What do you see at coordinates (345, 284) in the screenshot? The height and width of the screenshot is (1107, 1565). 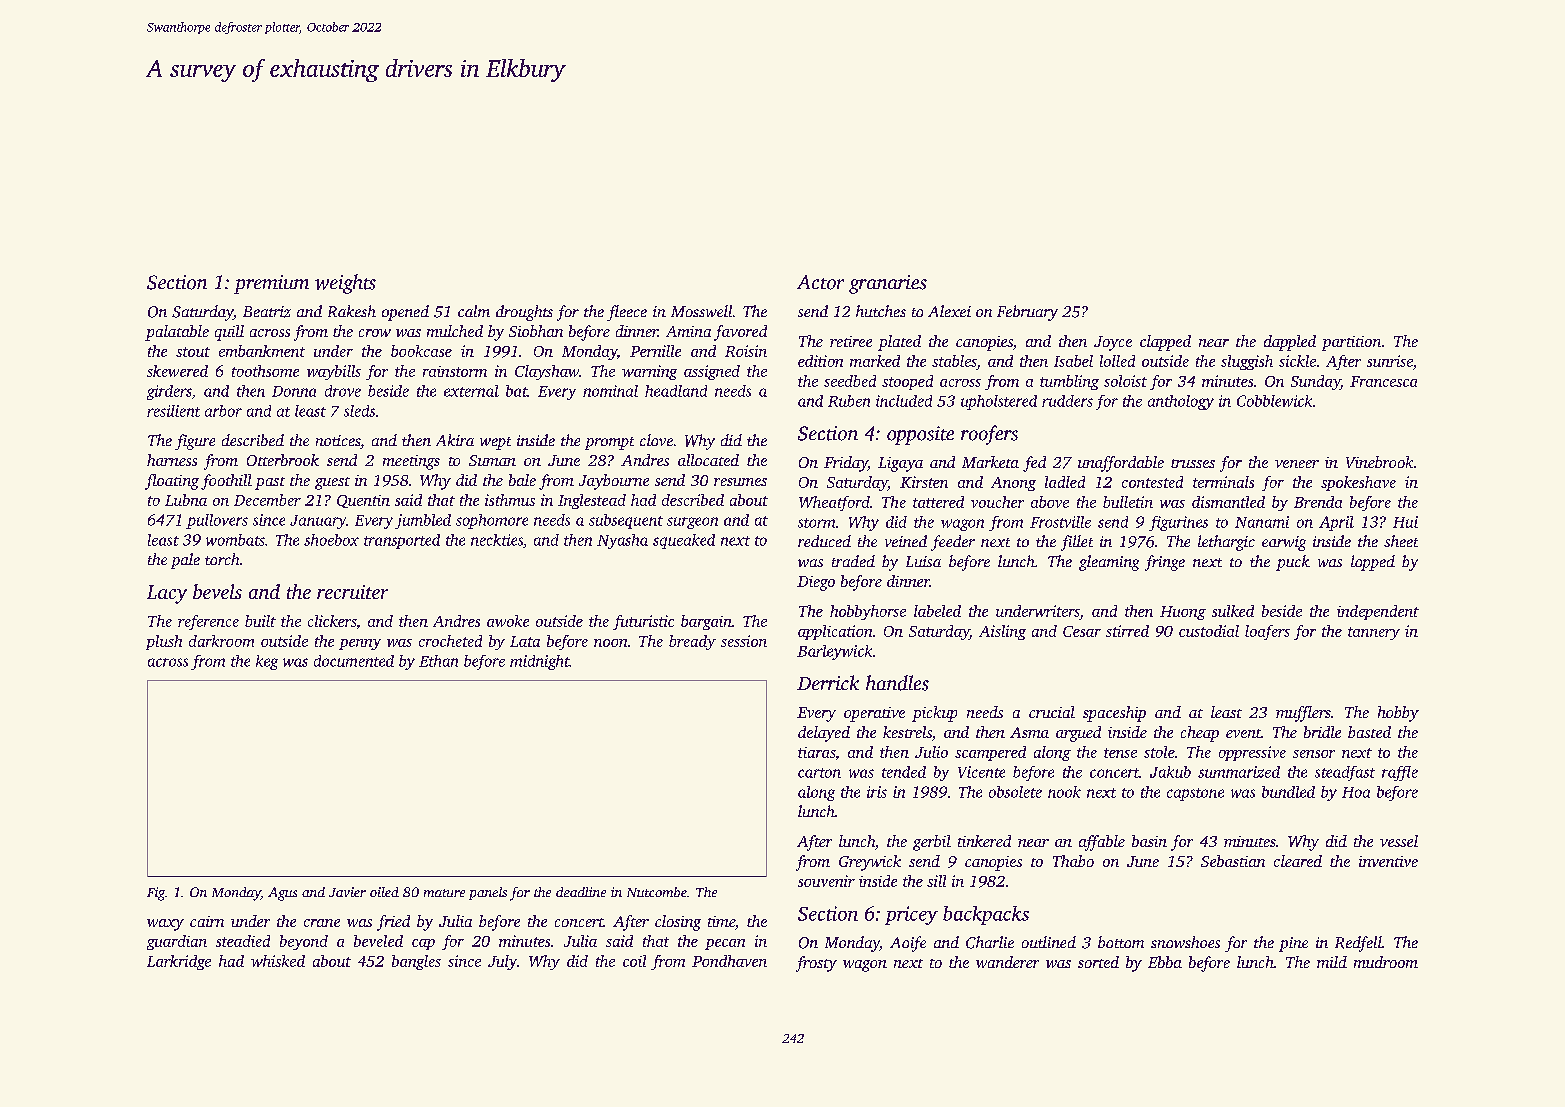 I see `weights` at bounding box center [345, 284].
